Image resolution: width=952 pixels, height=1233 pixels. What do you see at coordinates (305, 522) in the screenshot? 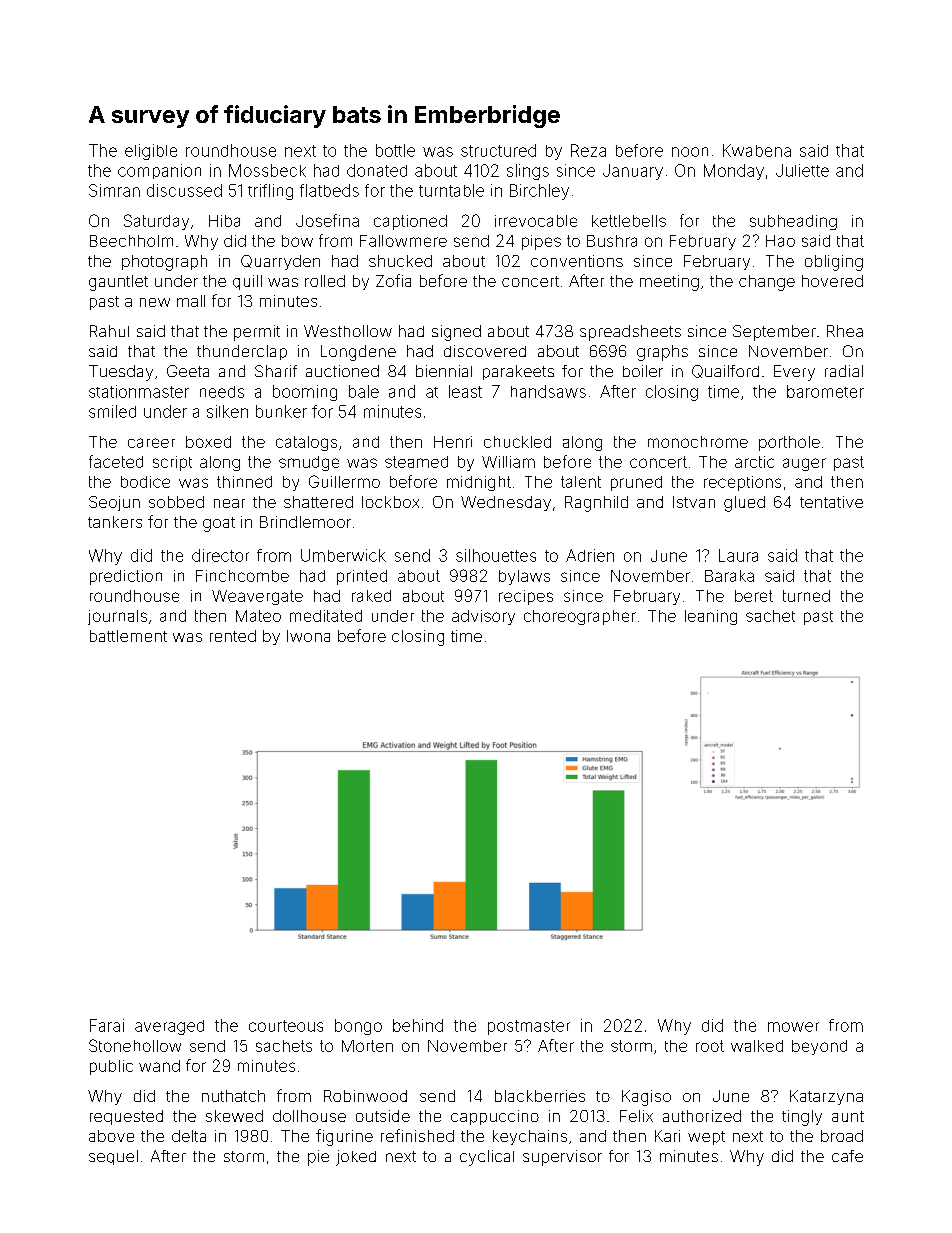
I see `Brindlemoor` at bounding box center [305, 522].
